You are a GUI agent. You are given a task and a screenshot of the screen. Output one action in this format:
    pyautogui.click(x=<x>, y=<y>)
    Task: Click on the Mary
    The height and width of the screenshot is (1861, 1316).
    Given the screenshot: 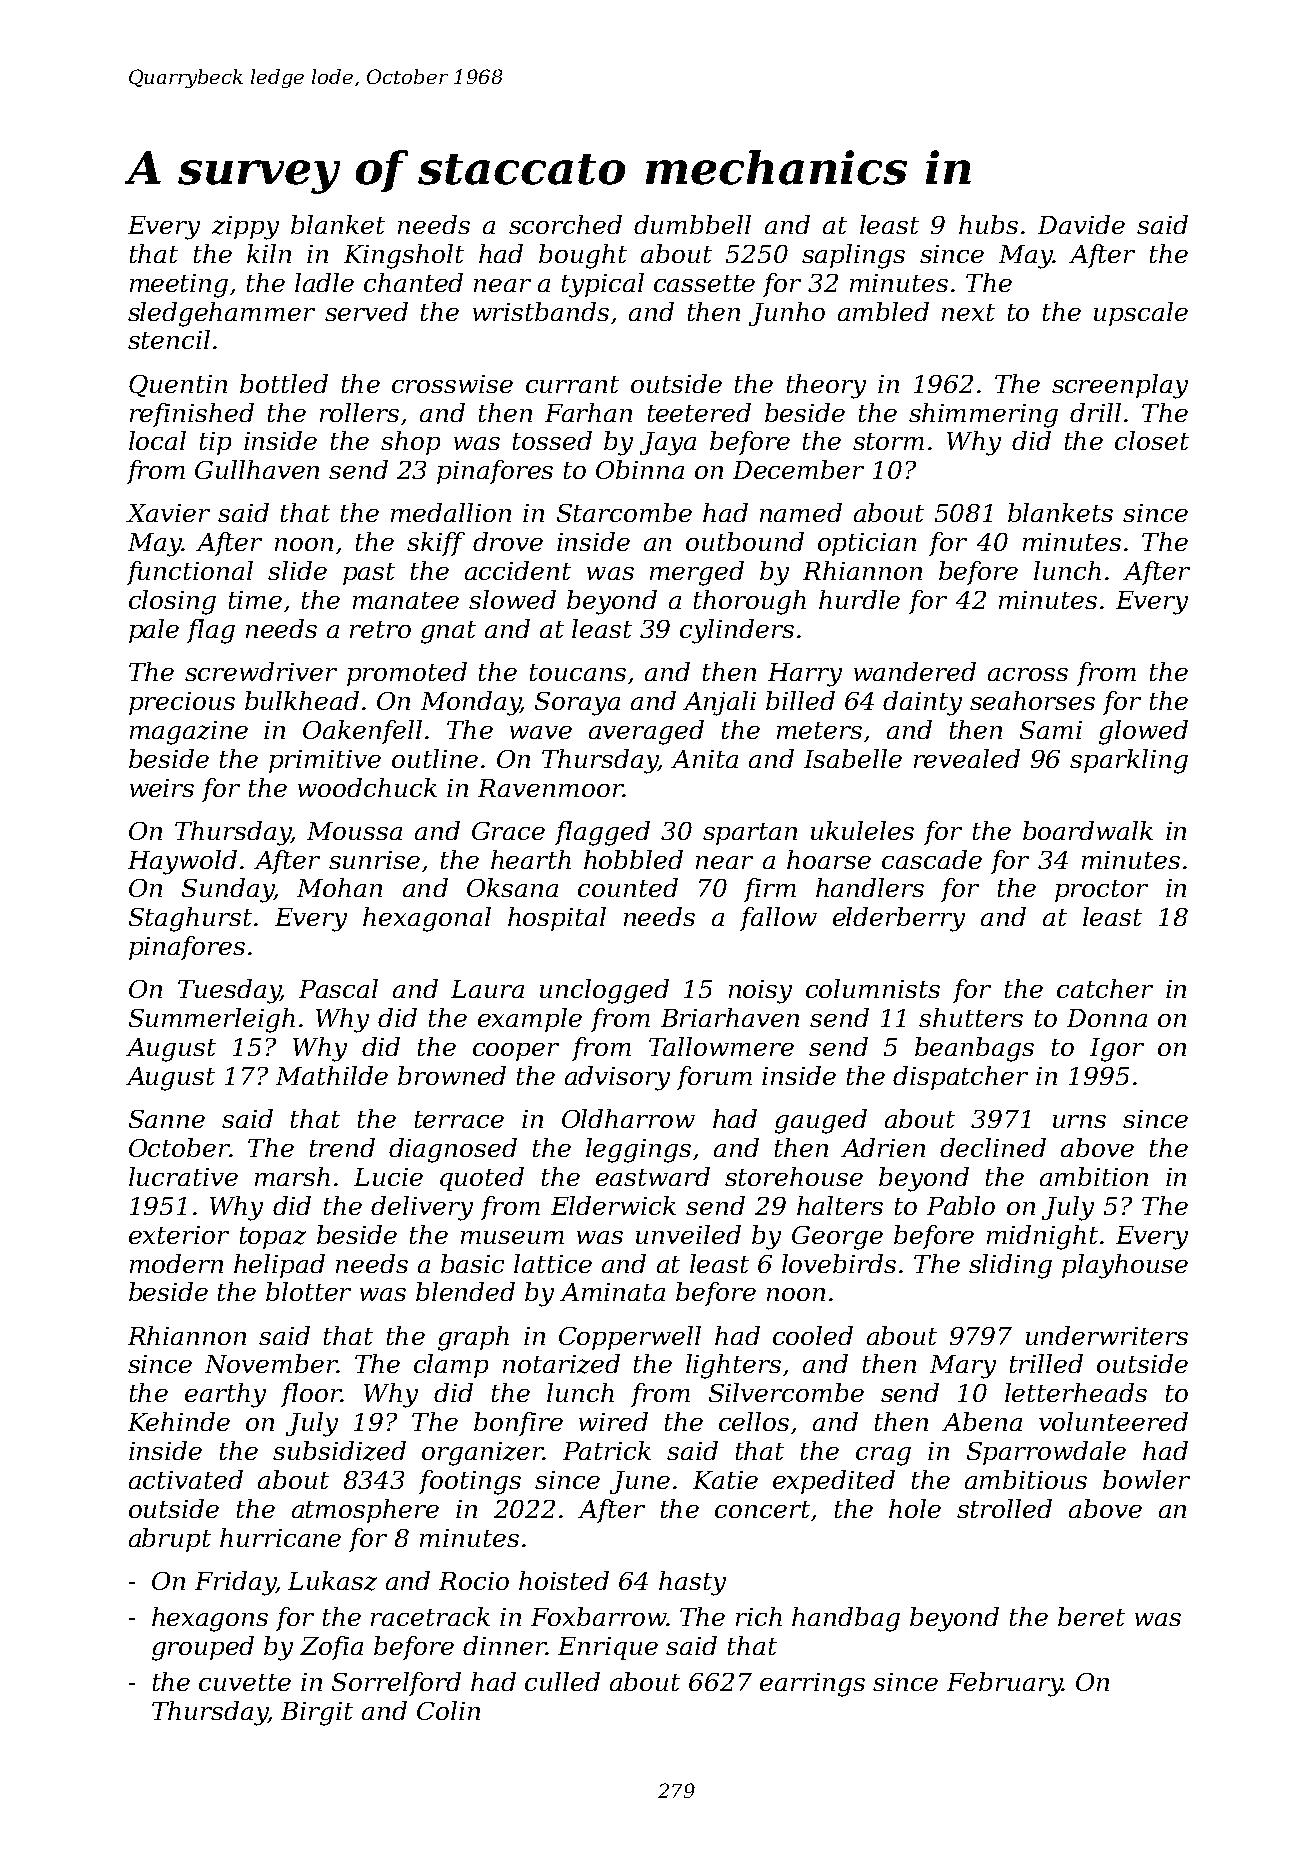 What is the action you would take?
    pyautogui.click(x=963, y=1367)
